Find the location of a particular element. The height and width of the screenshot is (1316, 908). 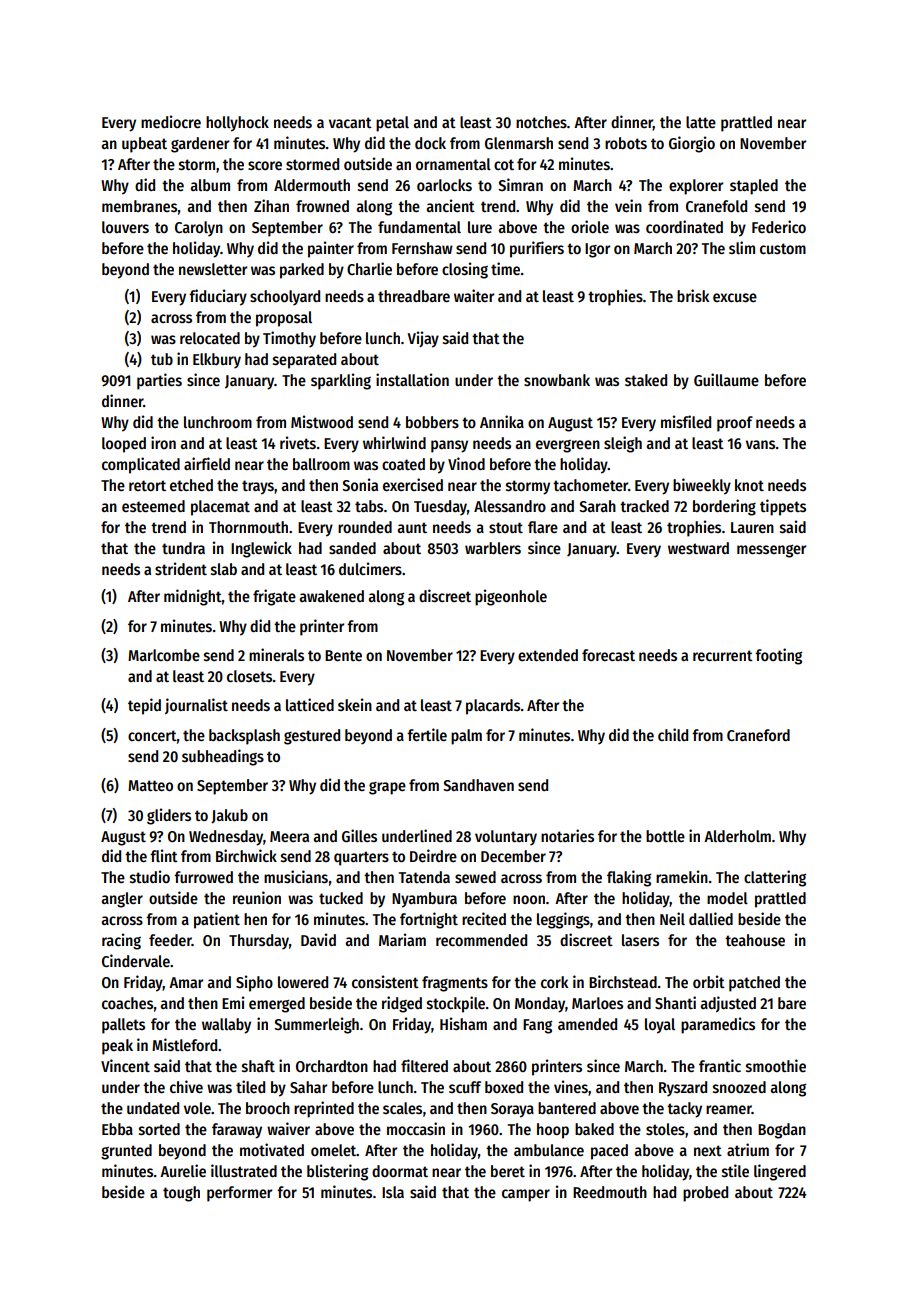

flare is located at coordinates (543, 527).
